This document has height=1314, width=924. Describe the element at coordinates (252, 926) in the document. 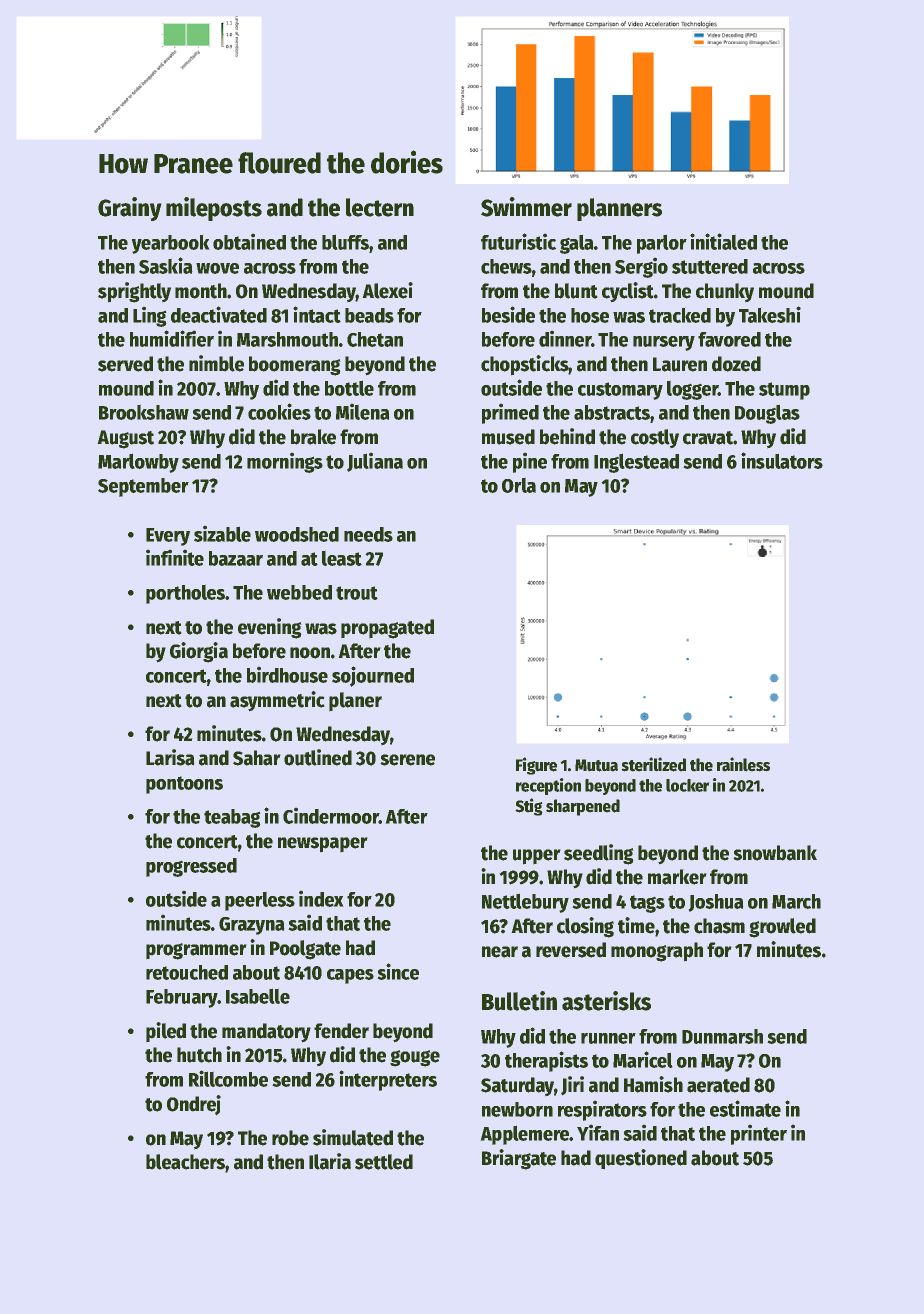

I see `Grazyna` at that location.
